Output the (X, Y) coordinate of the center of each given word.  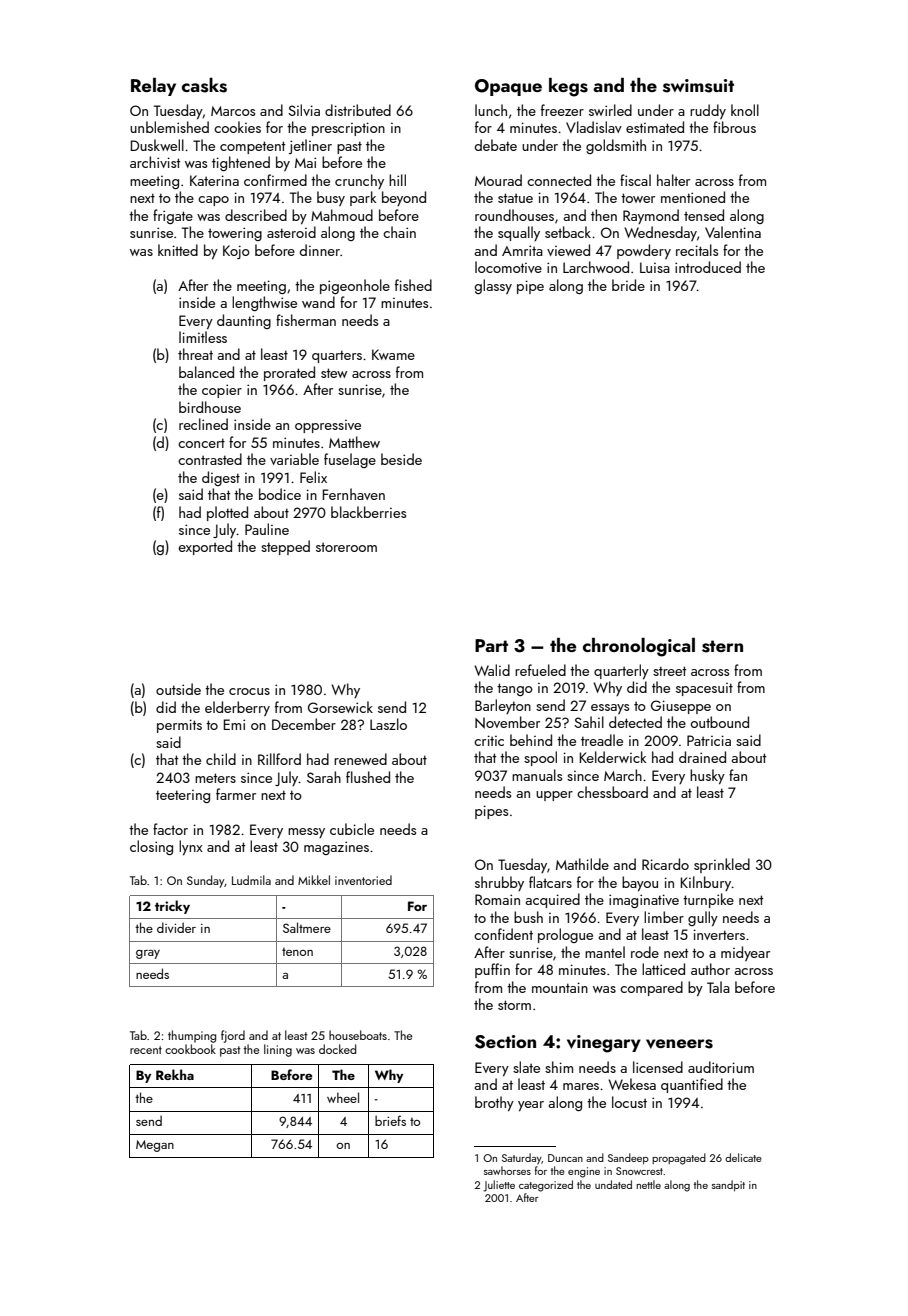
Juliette (499, 1186)
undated (613, 1184)
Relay (153, 87)
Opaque (508, 87)
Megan (155, 1146)
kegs (568, 87)
